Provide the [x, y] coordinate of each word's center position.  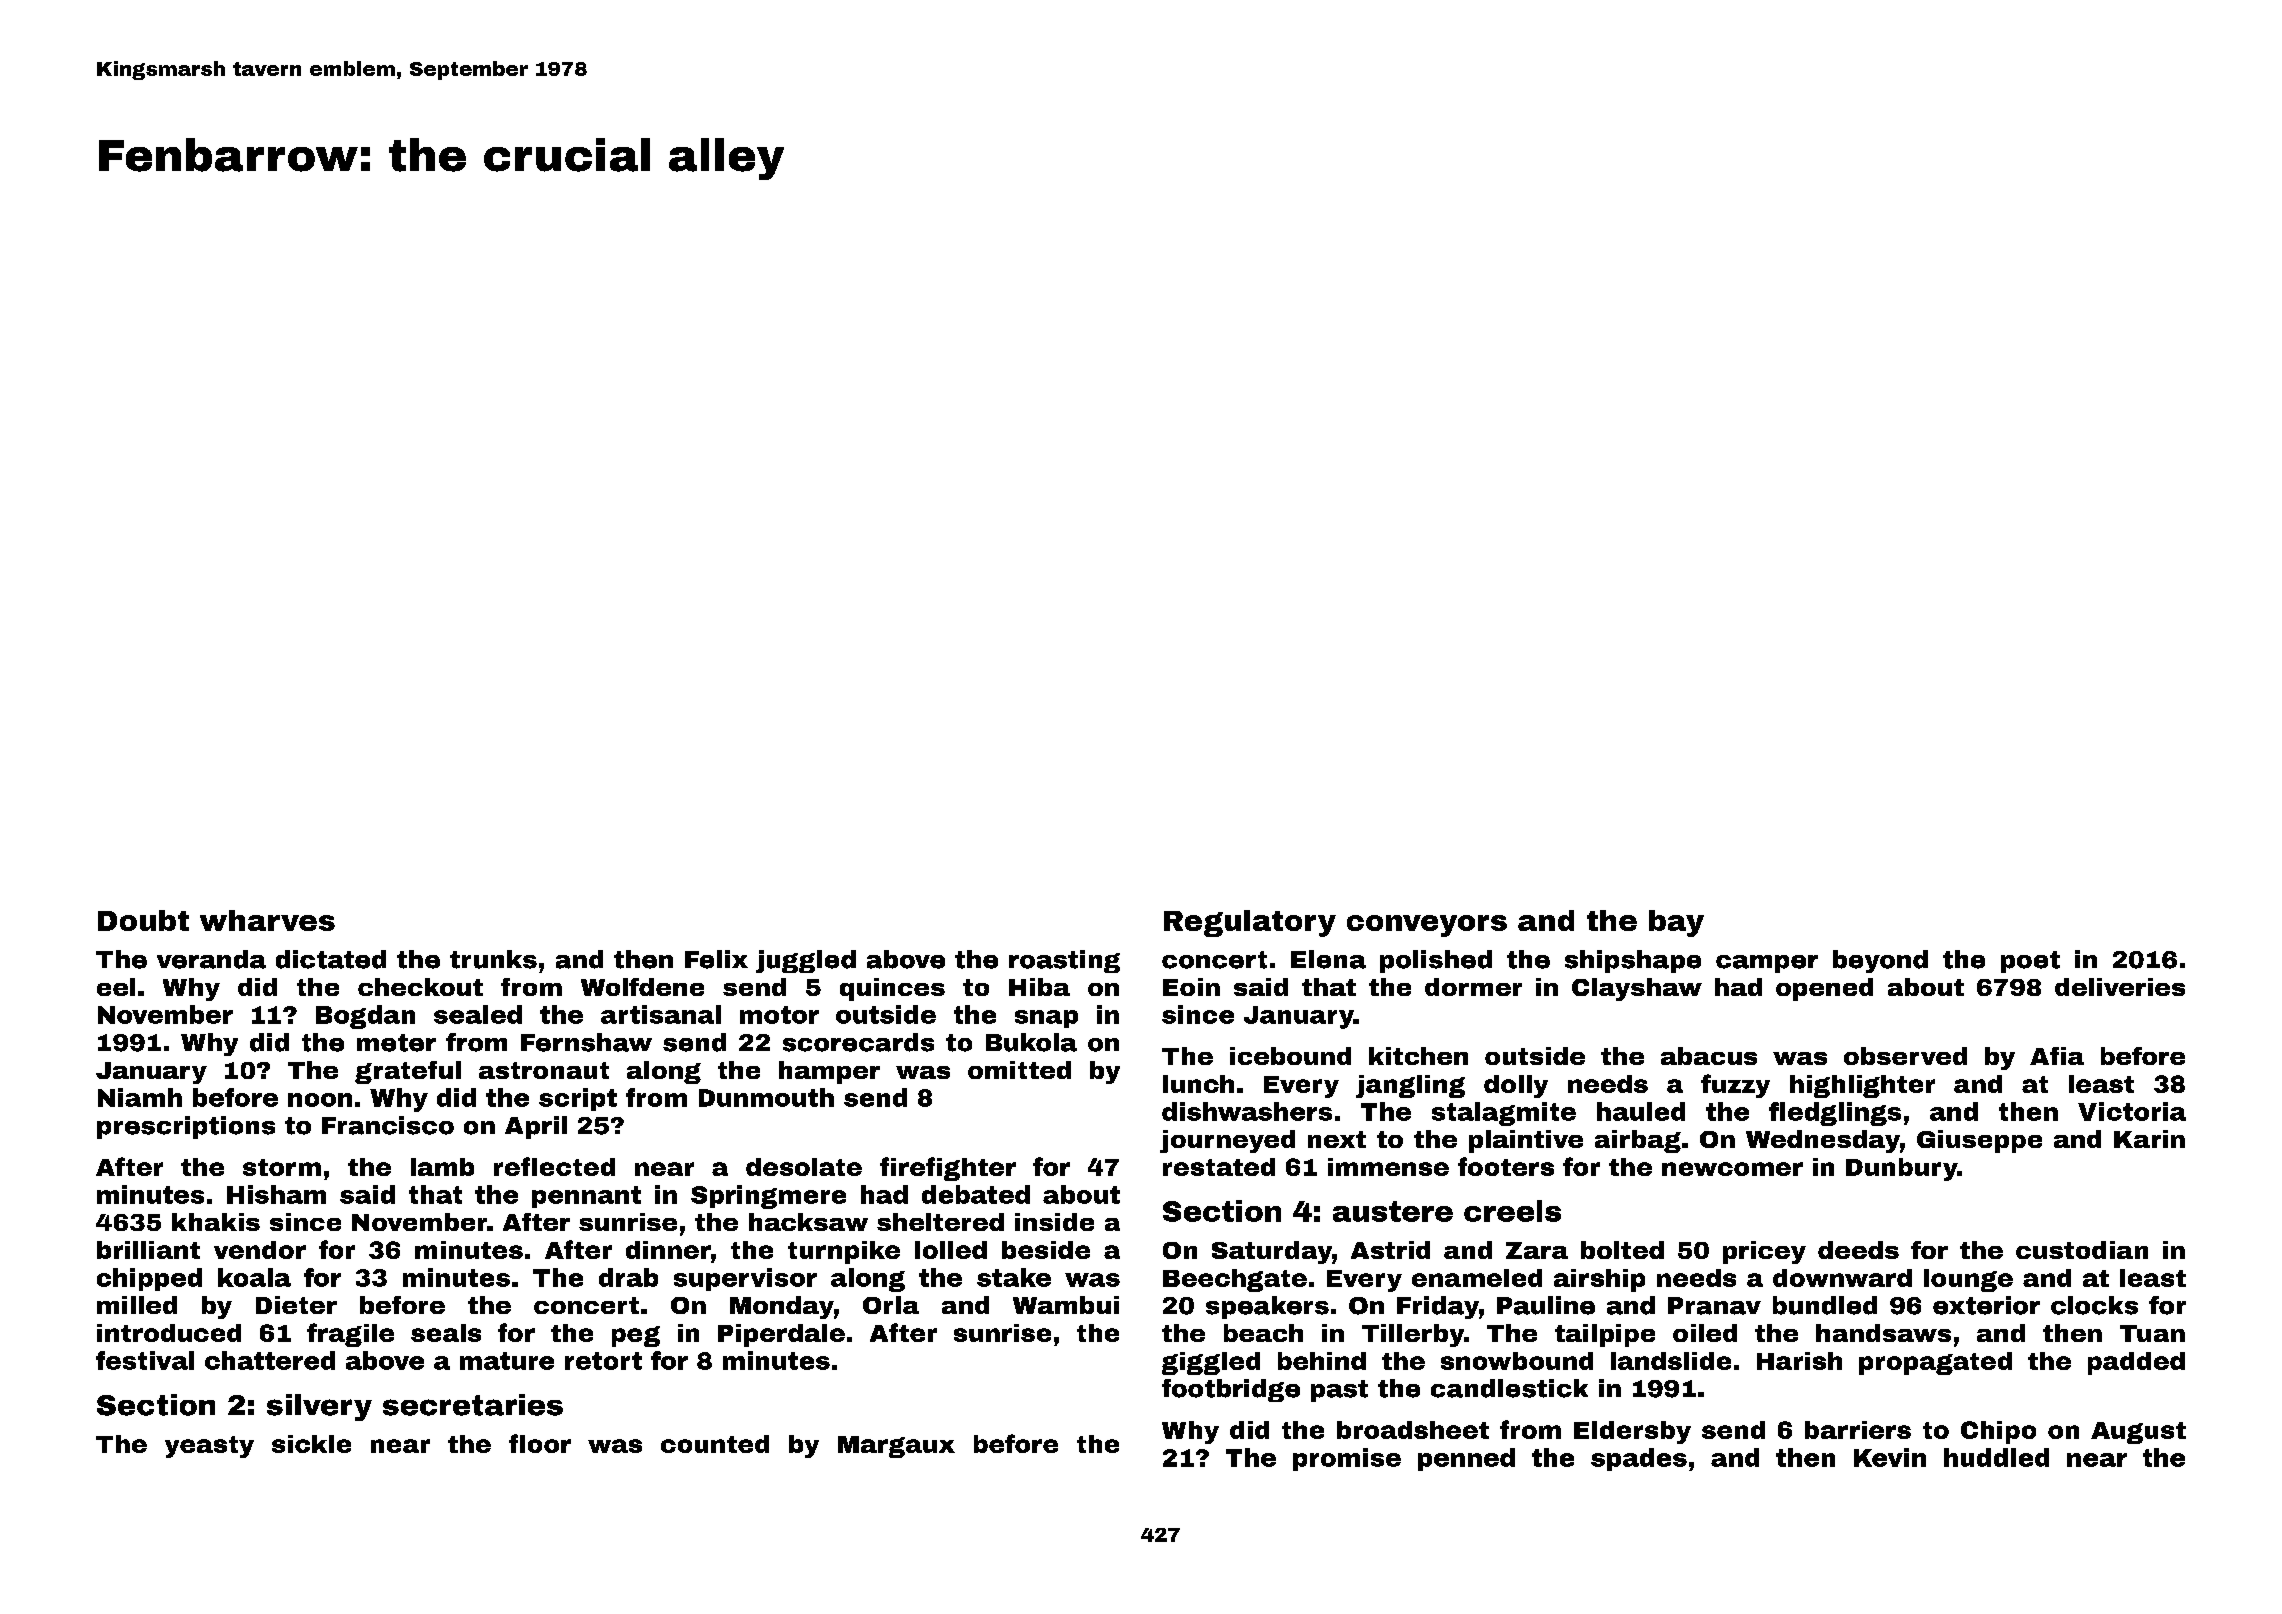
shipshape [1633, 961]
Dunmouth [766, 1097]
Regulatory [1250, 923]
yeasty [209, 1447]
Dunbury [1901, 1169]
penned [1466, 1459]
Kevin [1890, 1457]
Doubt [143, 920]
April [536, 1127]
